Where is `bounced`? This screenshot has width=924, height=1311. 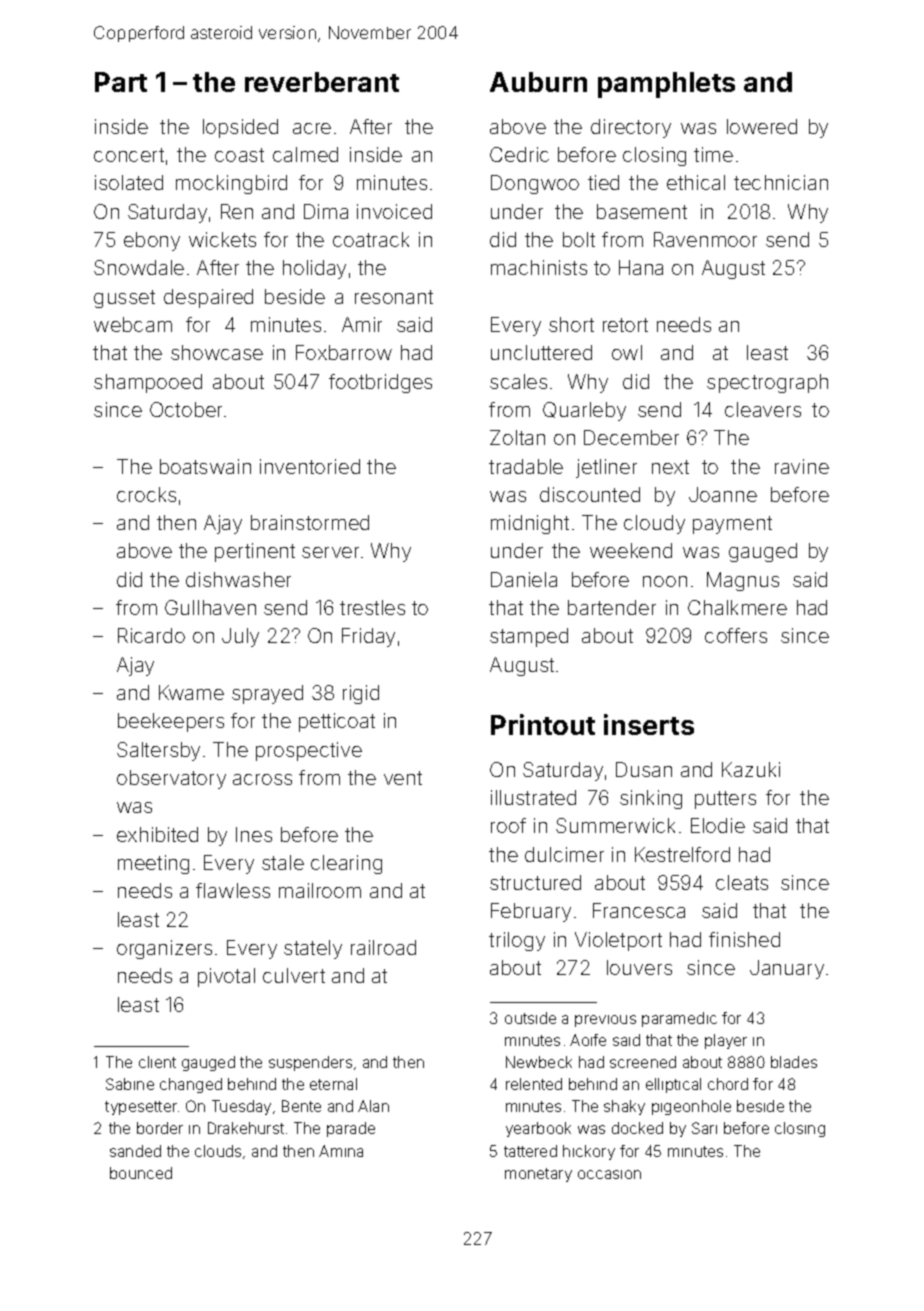 bounced is located at coordinates (141, 1173).
